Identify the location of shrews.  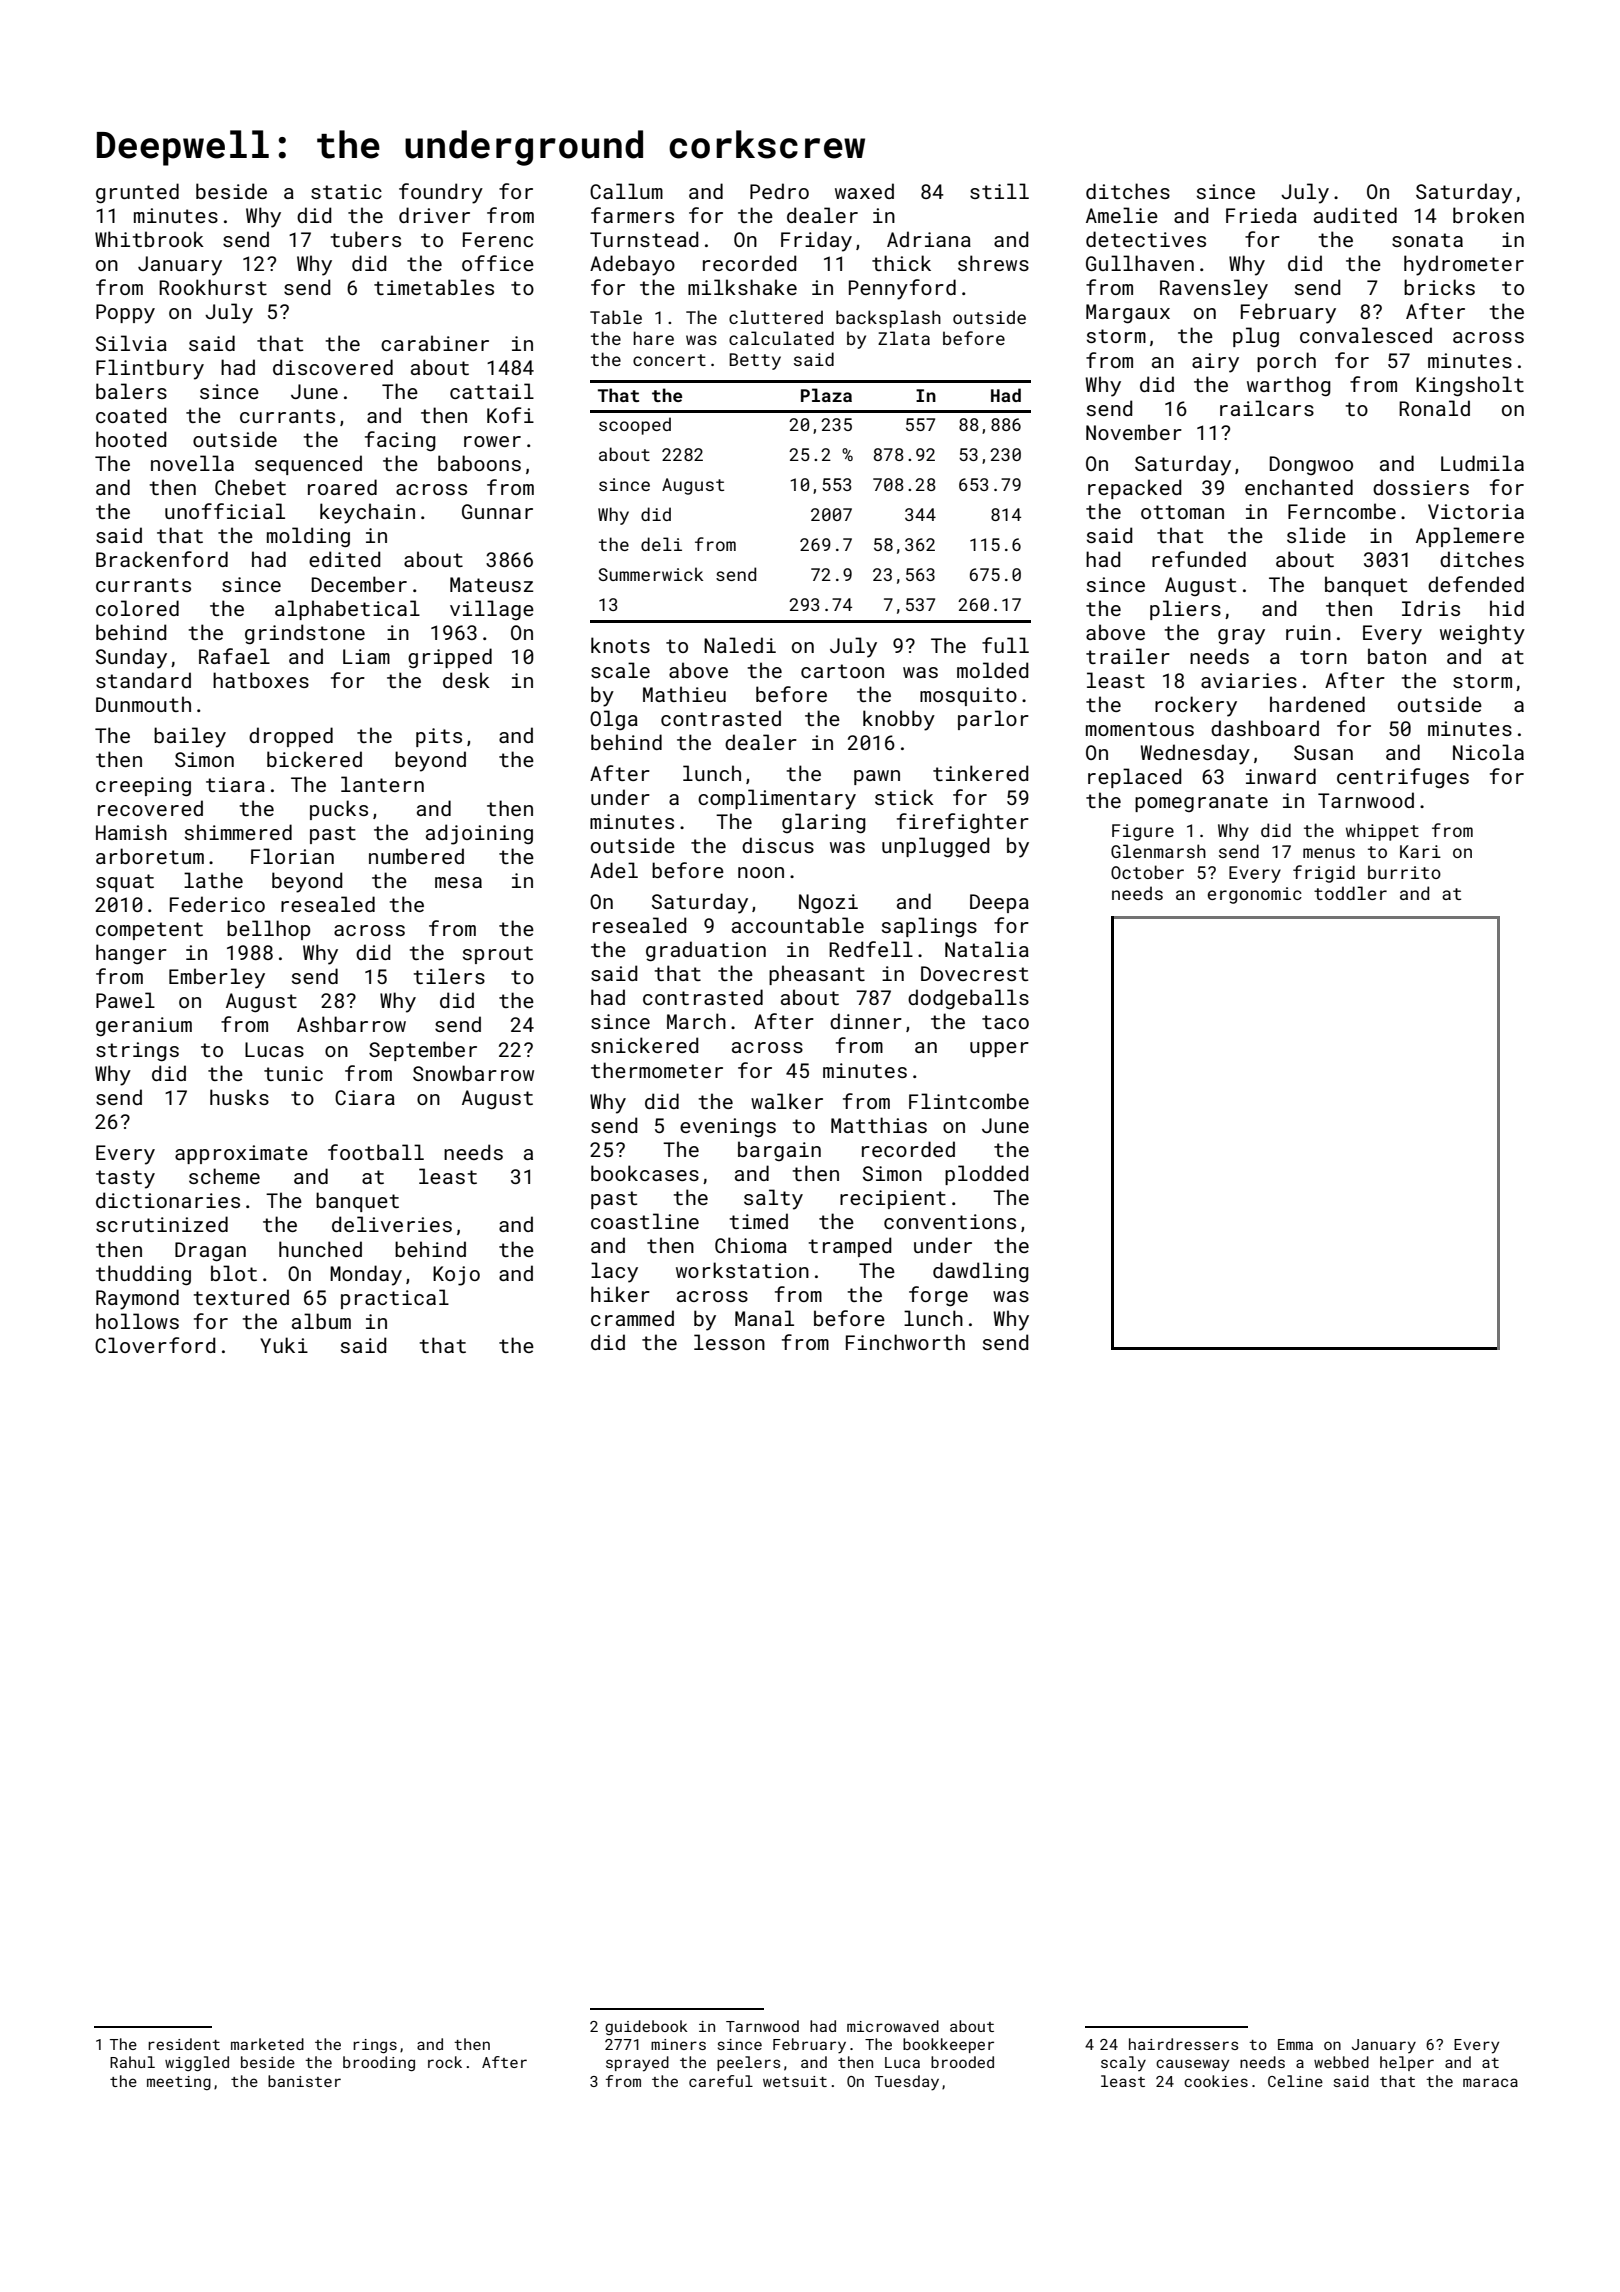
(993, 263).
